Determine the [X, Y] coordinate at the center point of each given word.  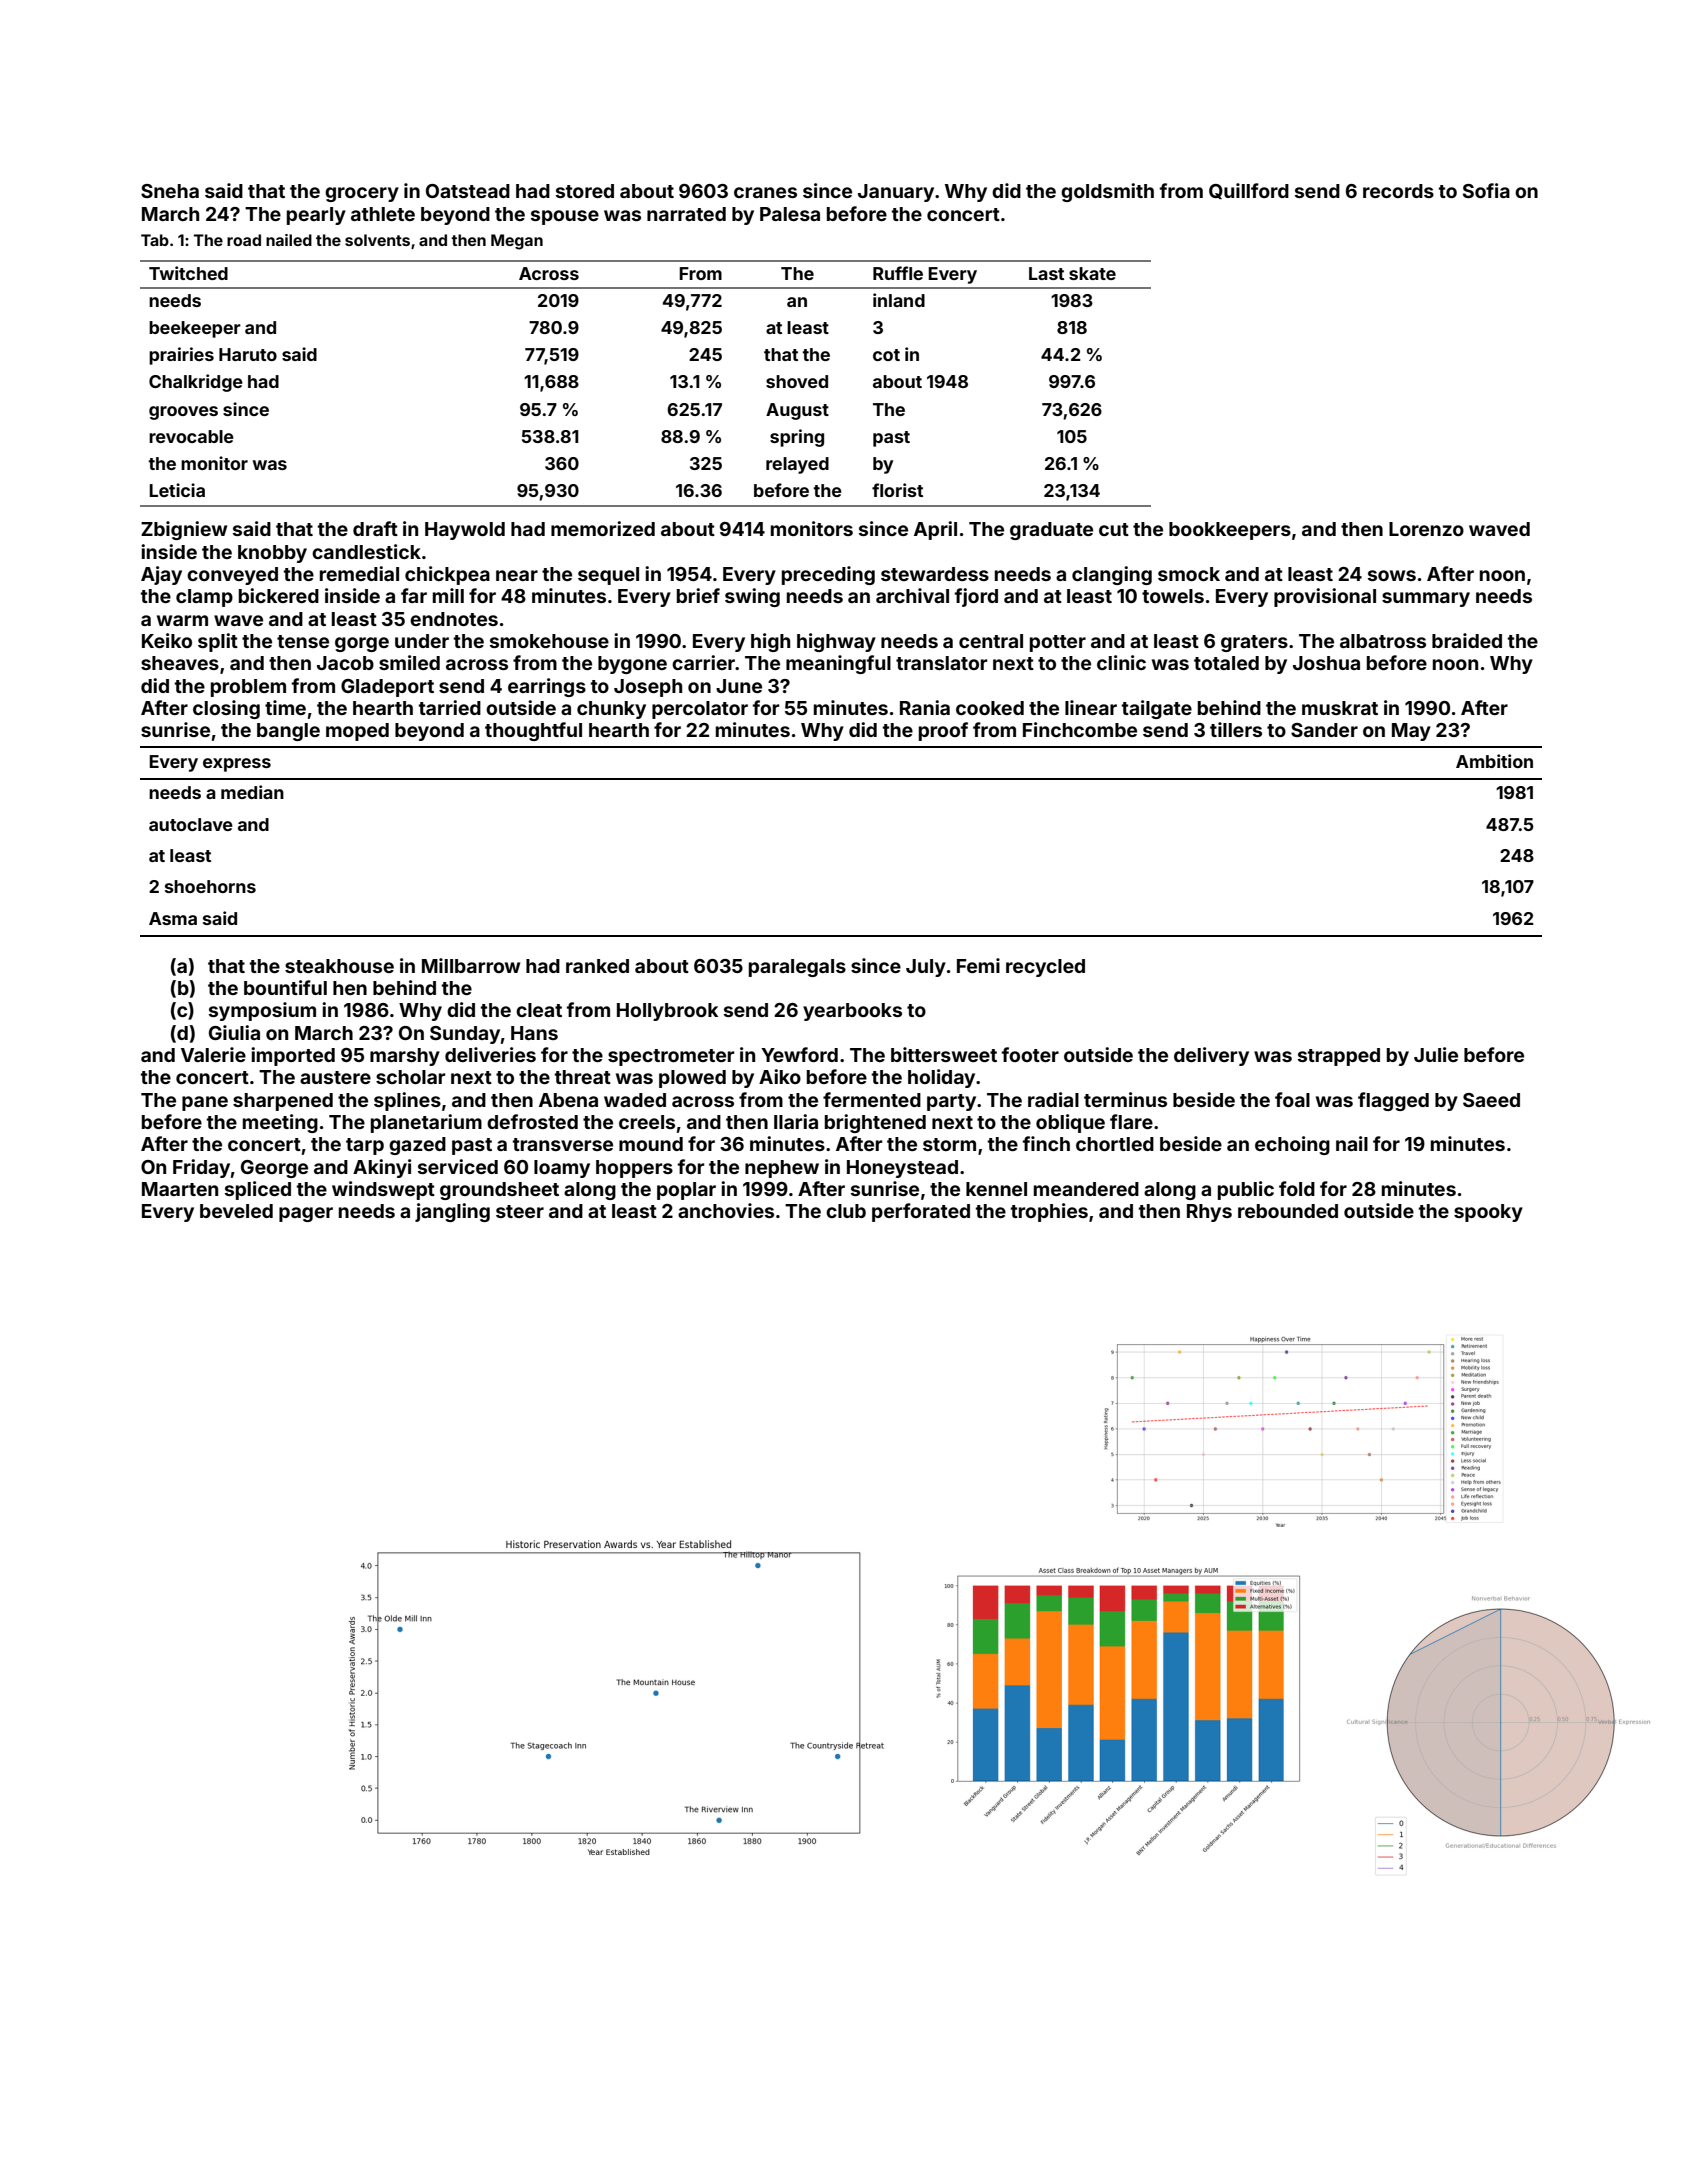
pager [306, 1214]
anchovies [726, 1210]
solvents [377, 240]
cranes [765, 192]
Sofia [1486, 190]
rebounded [1288, 1211]
